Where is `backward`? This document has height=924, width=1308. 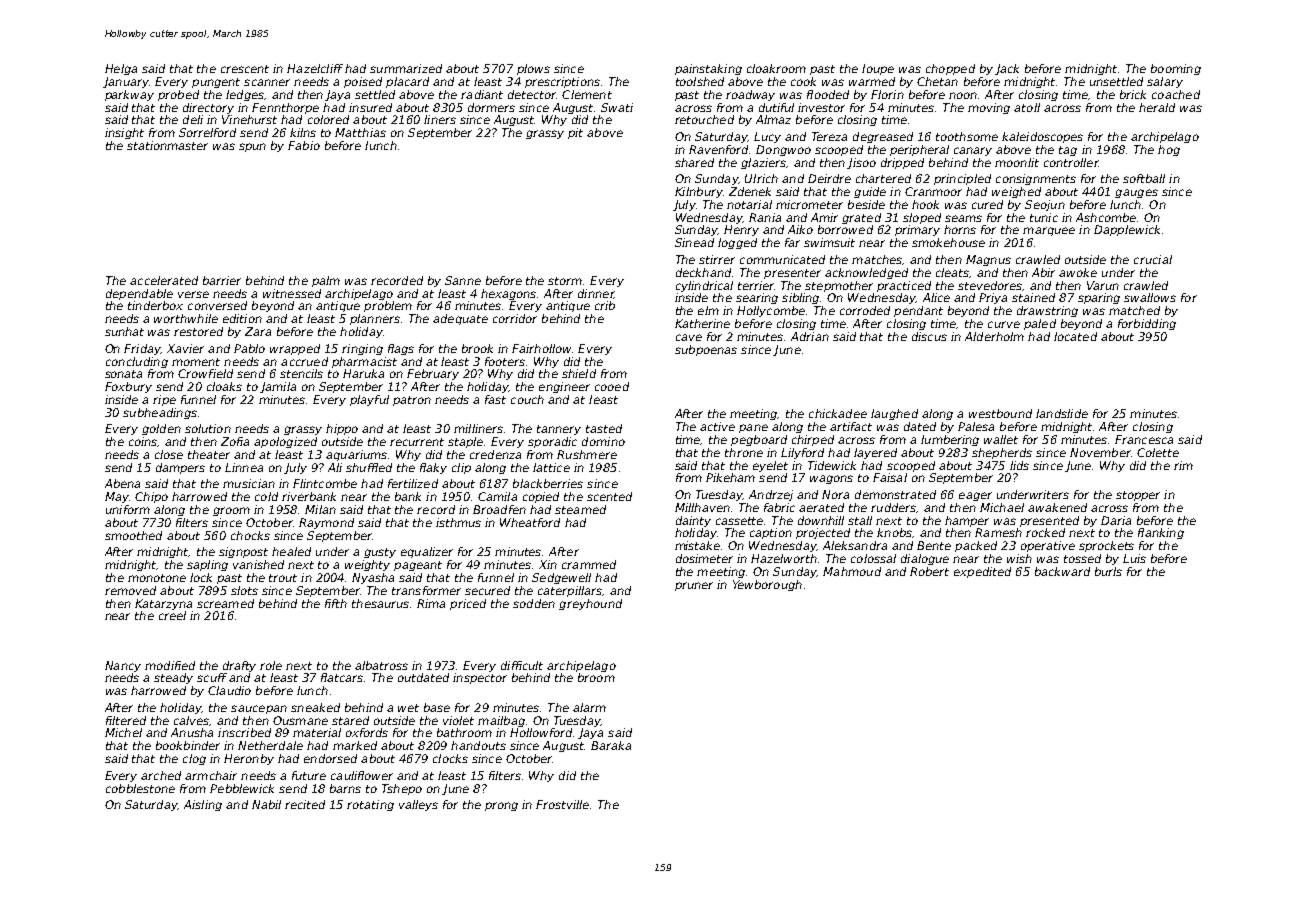 backward is located at coordinates (1062, 571).
